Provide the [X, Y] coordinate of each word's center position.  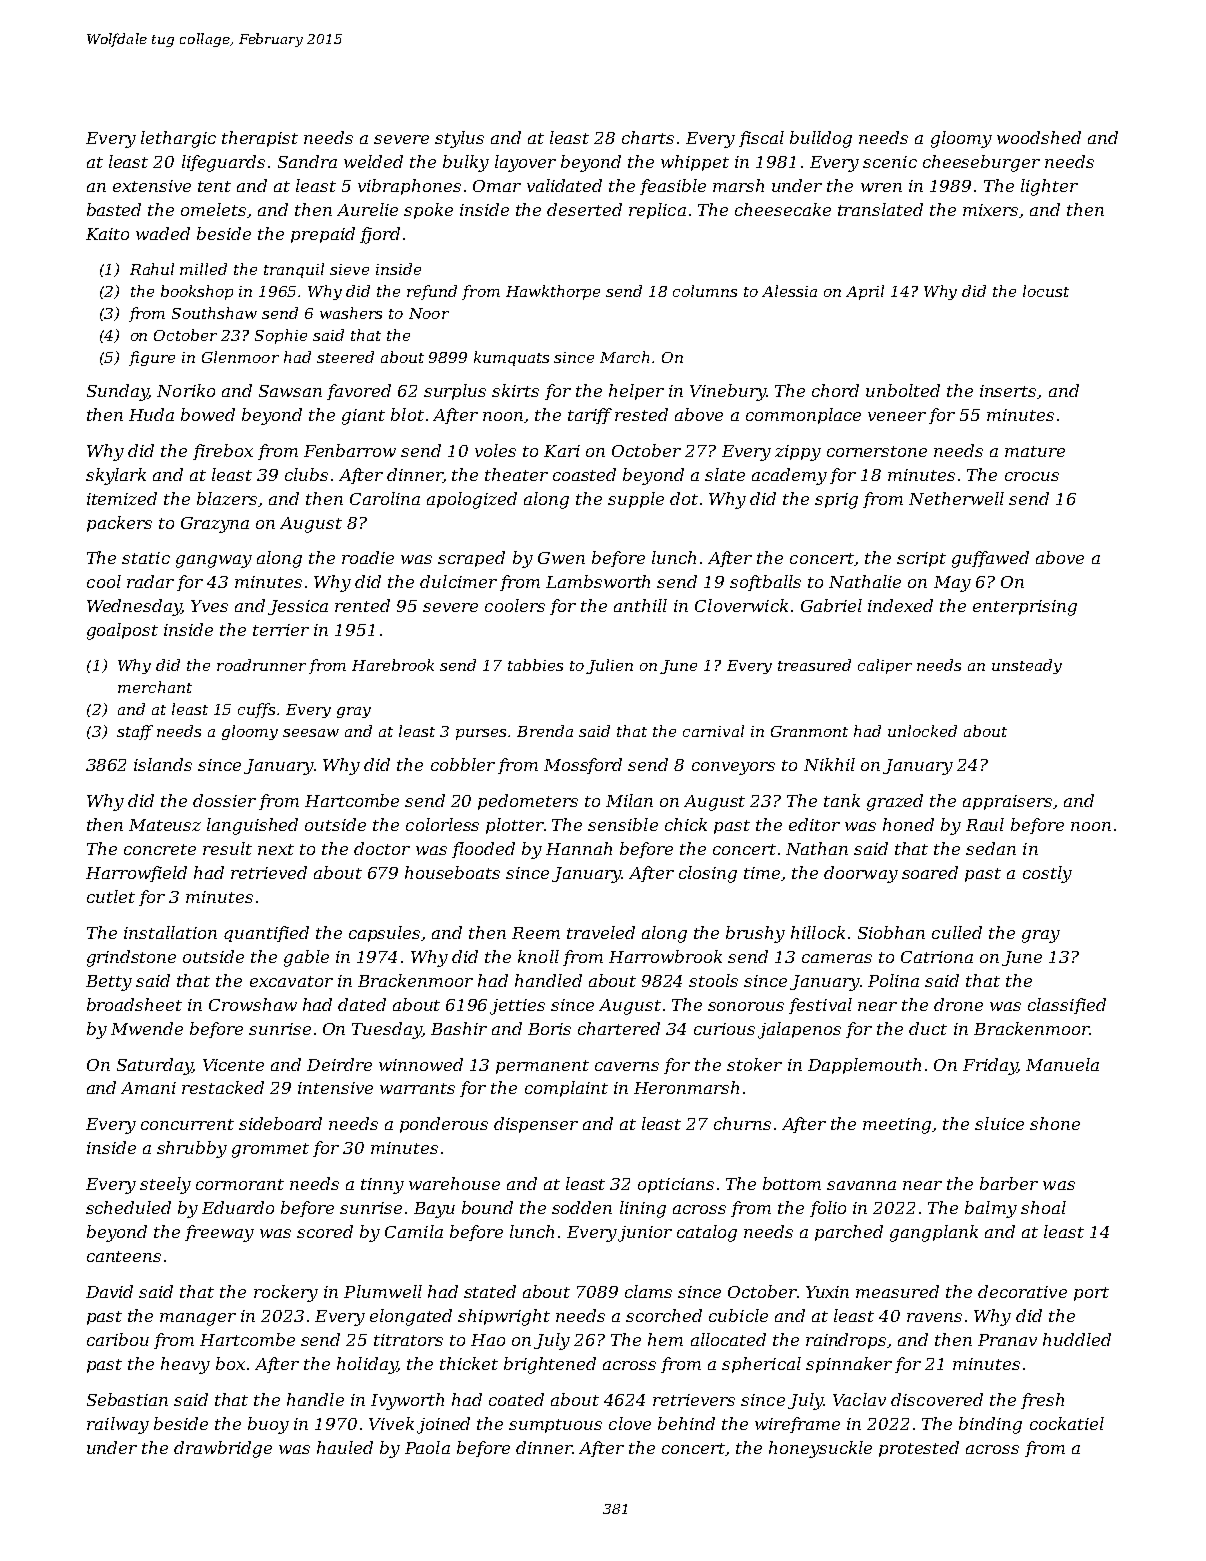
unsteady [1027, 666]
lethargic [178, 139]
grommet [270, 1150]
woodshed [1039, 137]
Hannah [579, 848]
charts [648, 137]
